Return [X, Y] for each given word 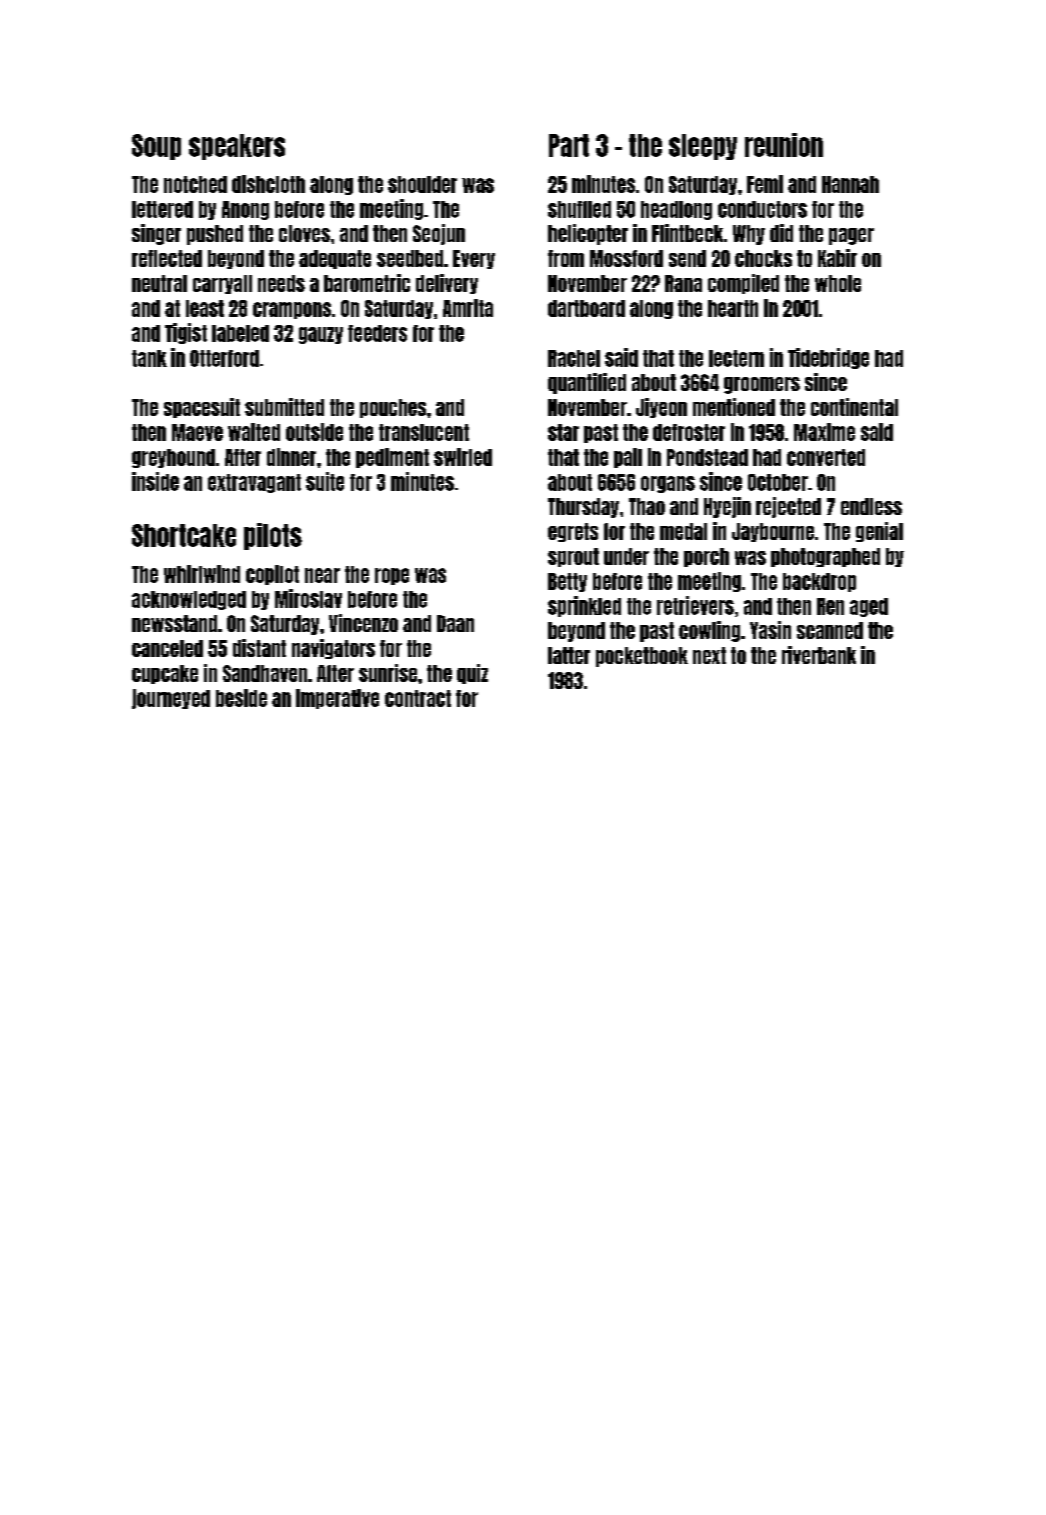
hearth [733, 308]
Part [569, 145]
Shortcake [184, 535]
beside [241, 698]
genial [879, 532]
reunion [784, 145]
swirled [463, 457]
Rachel [574, 358]
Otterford [224, 358]
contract [418, 698]
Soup [156, 147]
